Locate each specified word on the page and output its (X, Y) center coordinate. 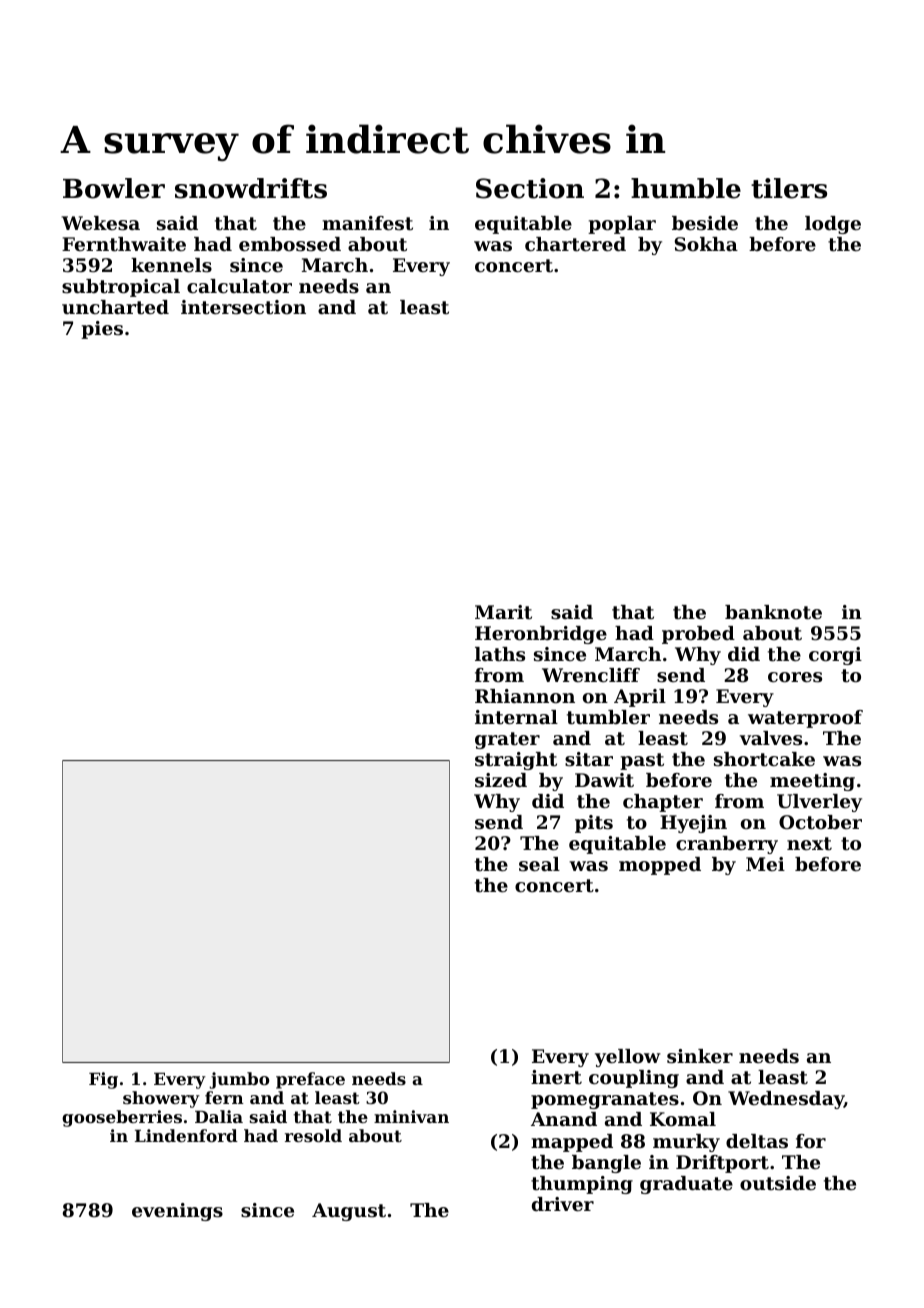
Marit (503, 612)
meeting (812, 782)
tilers (789, 188)
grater (507, 740)
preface (310, 1080)
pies (102, 330)
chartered (575, 244)
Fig (103, 1080)
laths (500, 654)
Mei (765, 864)
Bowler (114, 188)
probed (698, 635)
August (349, 1212)
